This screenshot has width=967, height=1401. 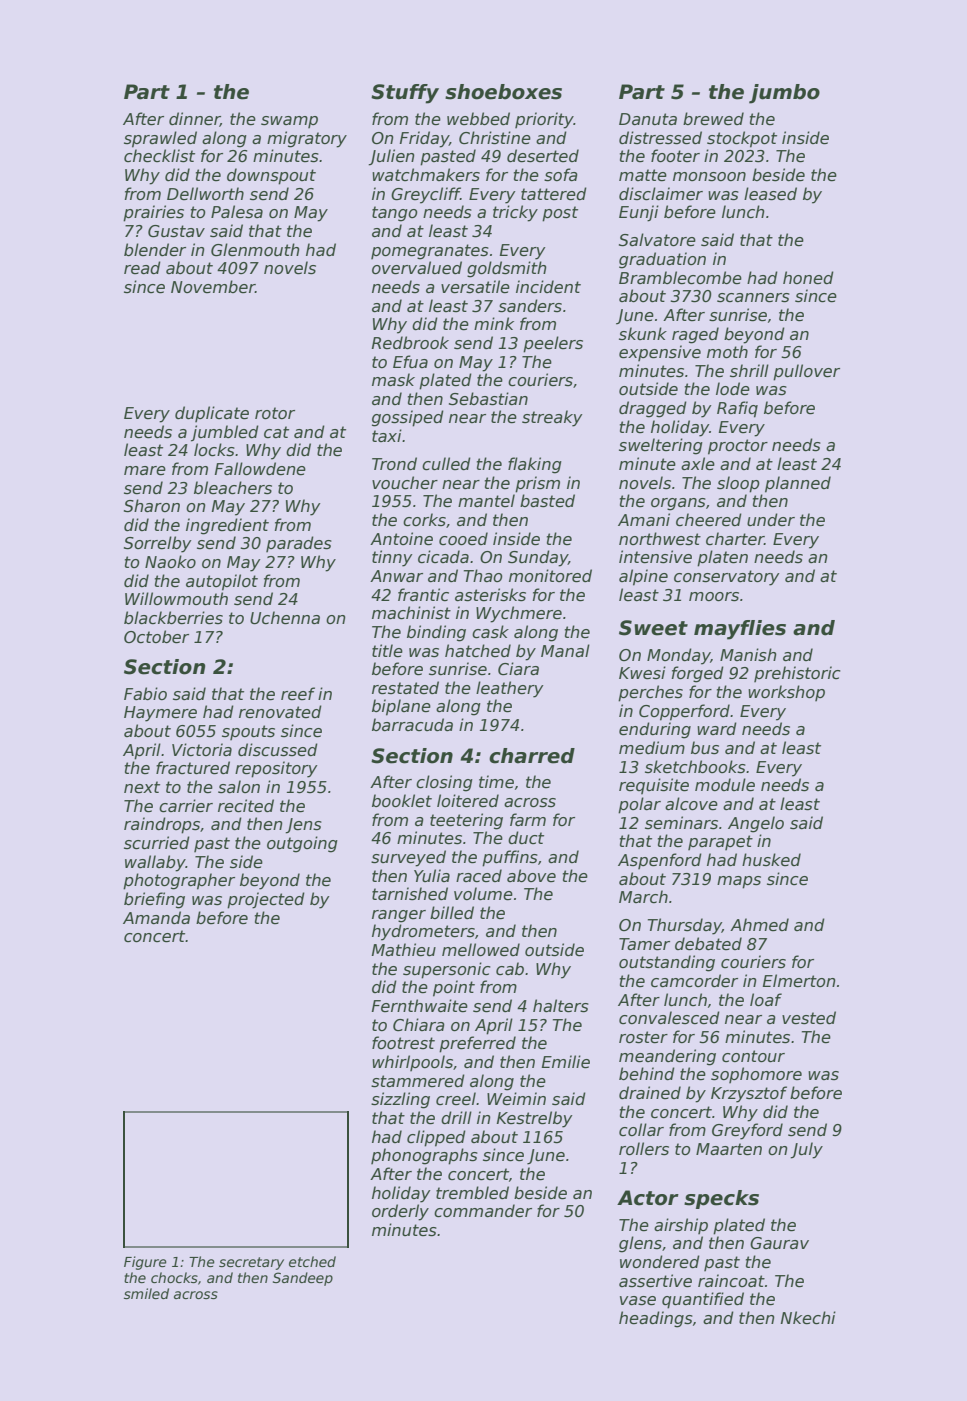 I want to click on Stuffy, so click(x=405, y=94).
